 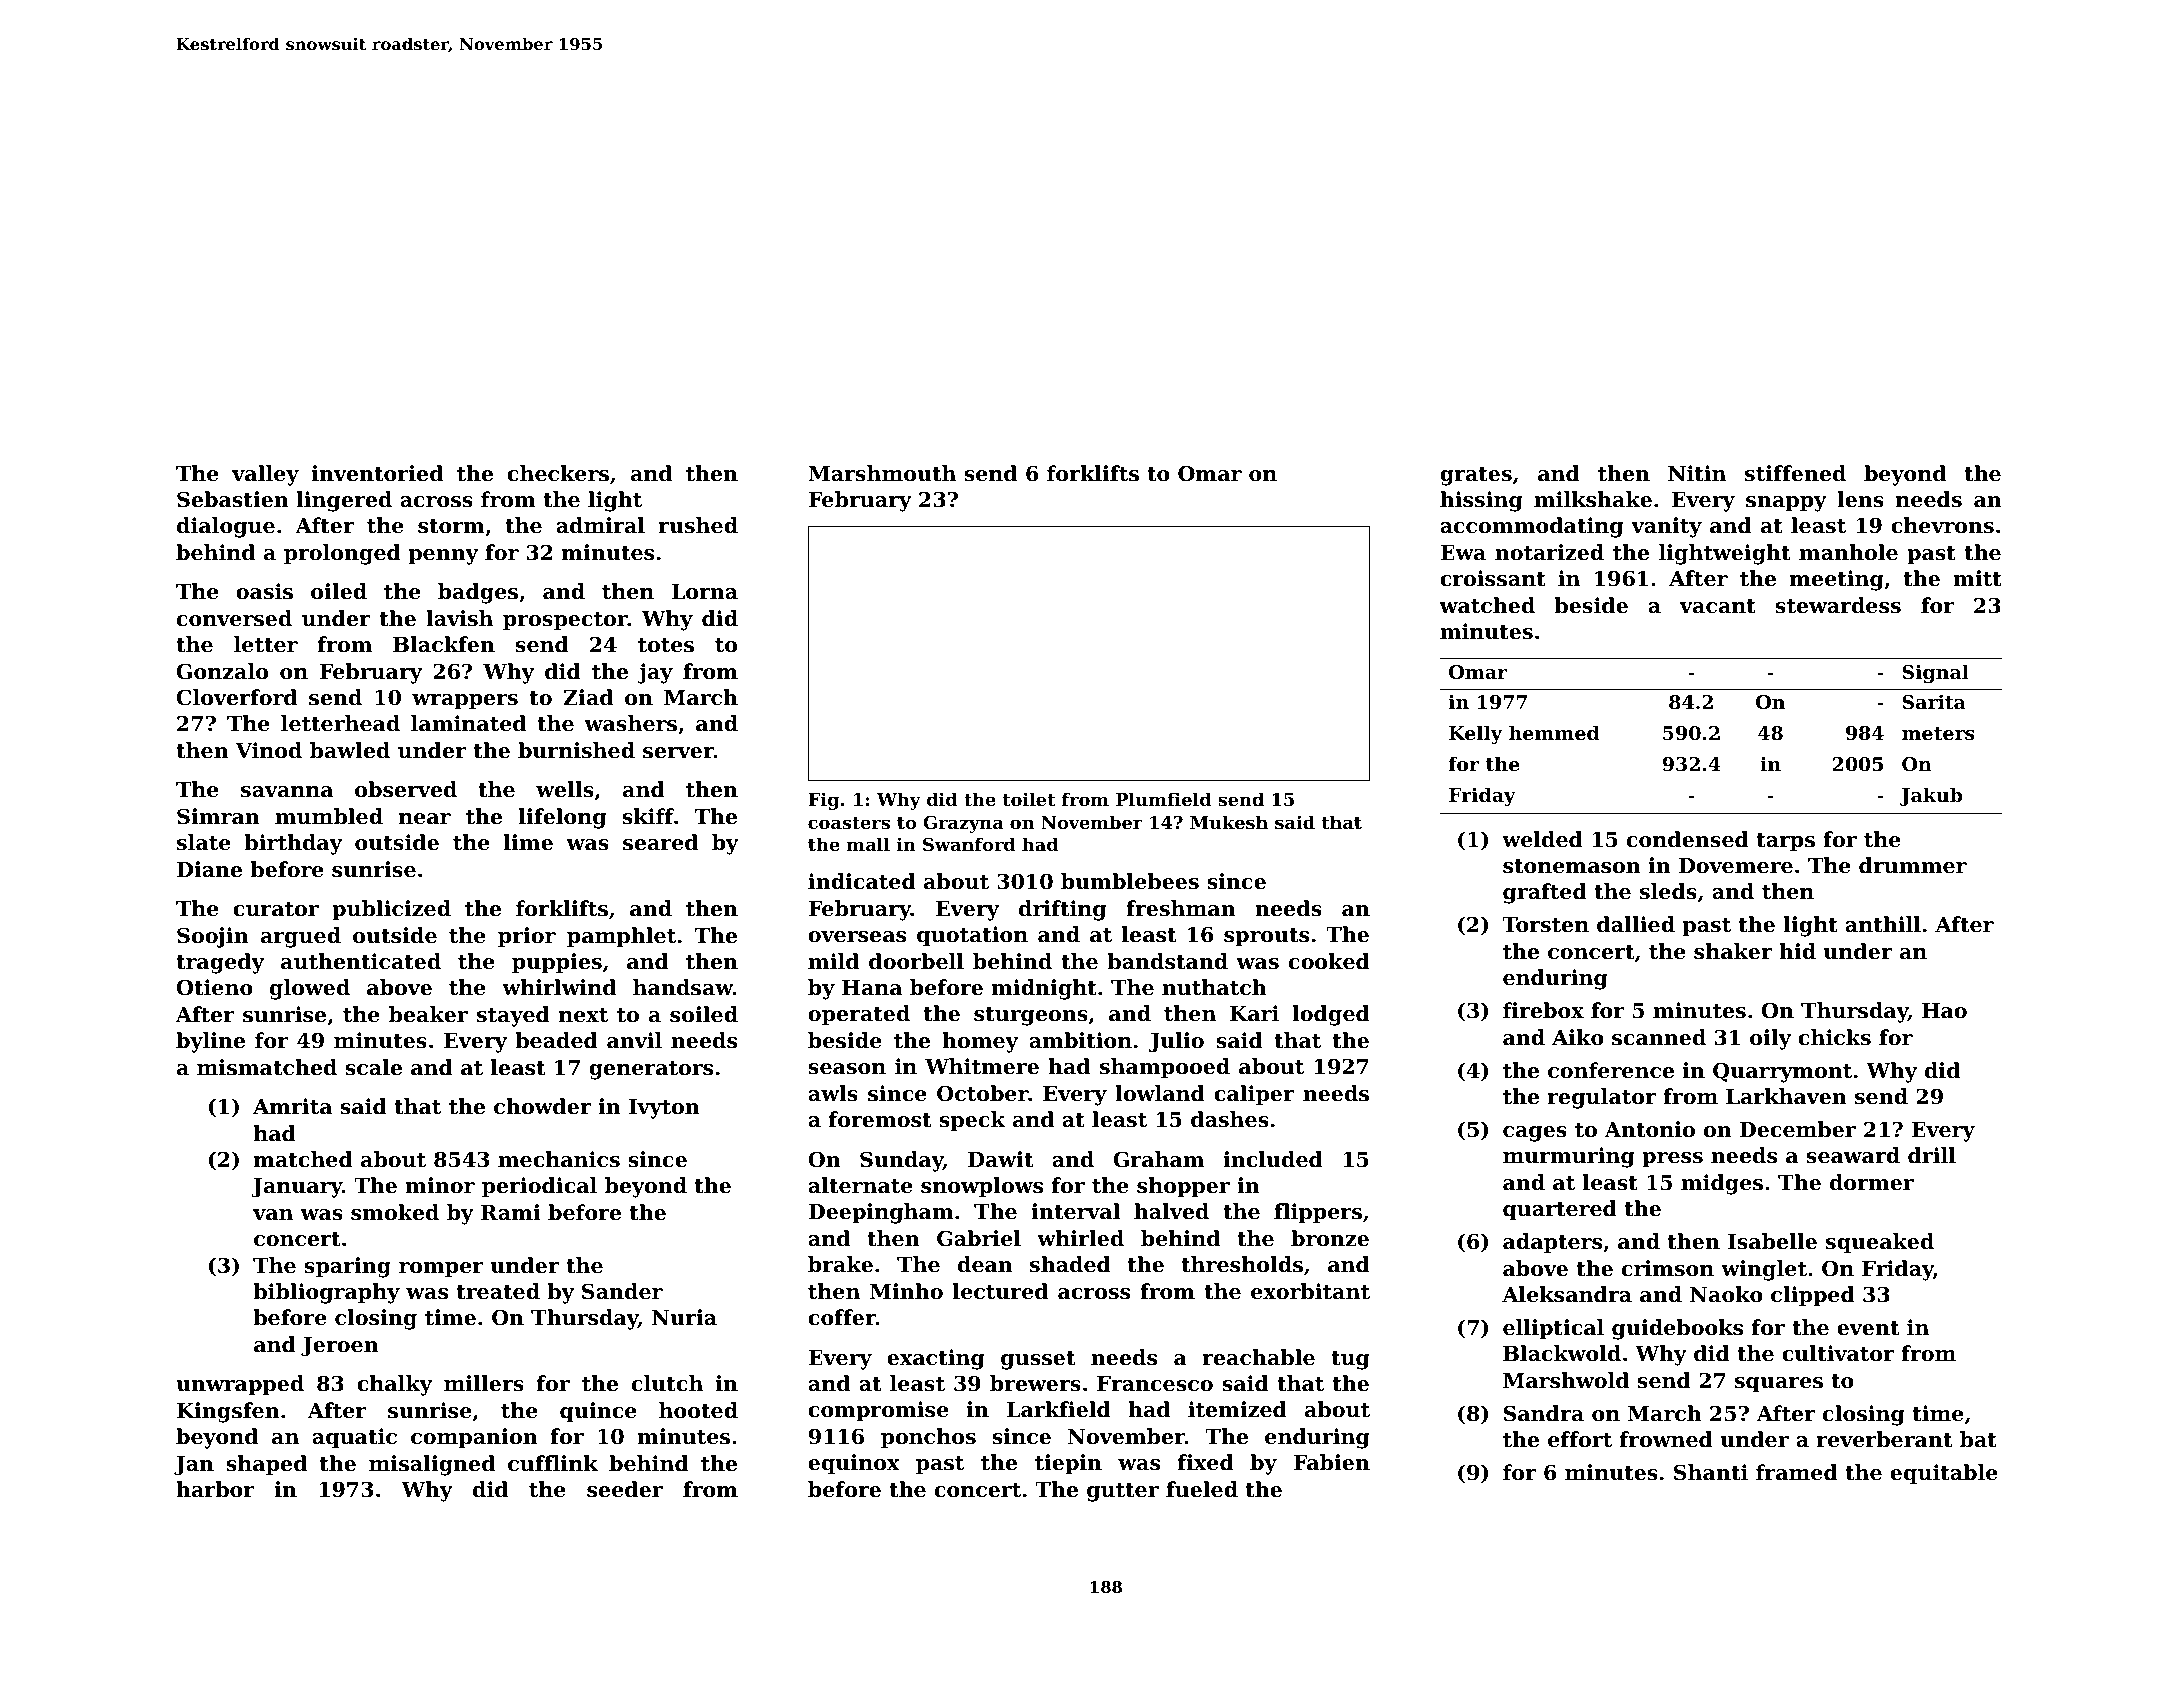 I want to click on bibliography, so click(x=326, y=1293).
